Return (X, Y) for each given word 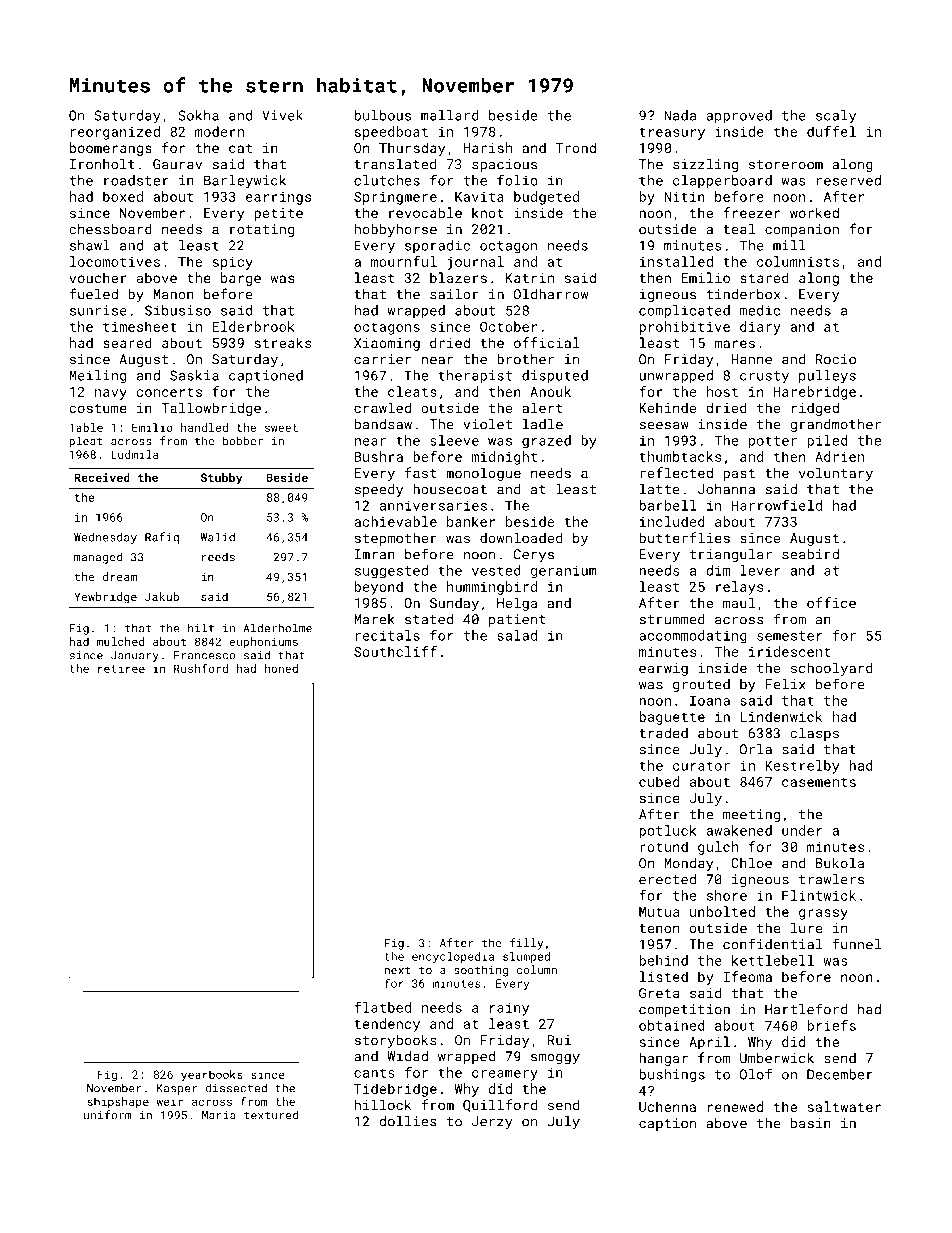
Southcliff (395, 651)
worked (814, 212)
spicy (233, 263)
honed (281, 668)
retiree (121, 668)
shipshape (118, 1102)
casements (819, 782)
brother (525, 359)
